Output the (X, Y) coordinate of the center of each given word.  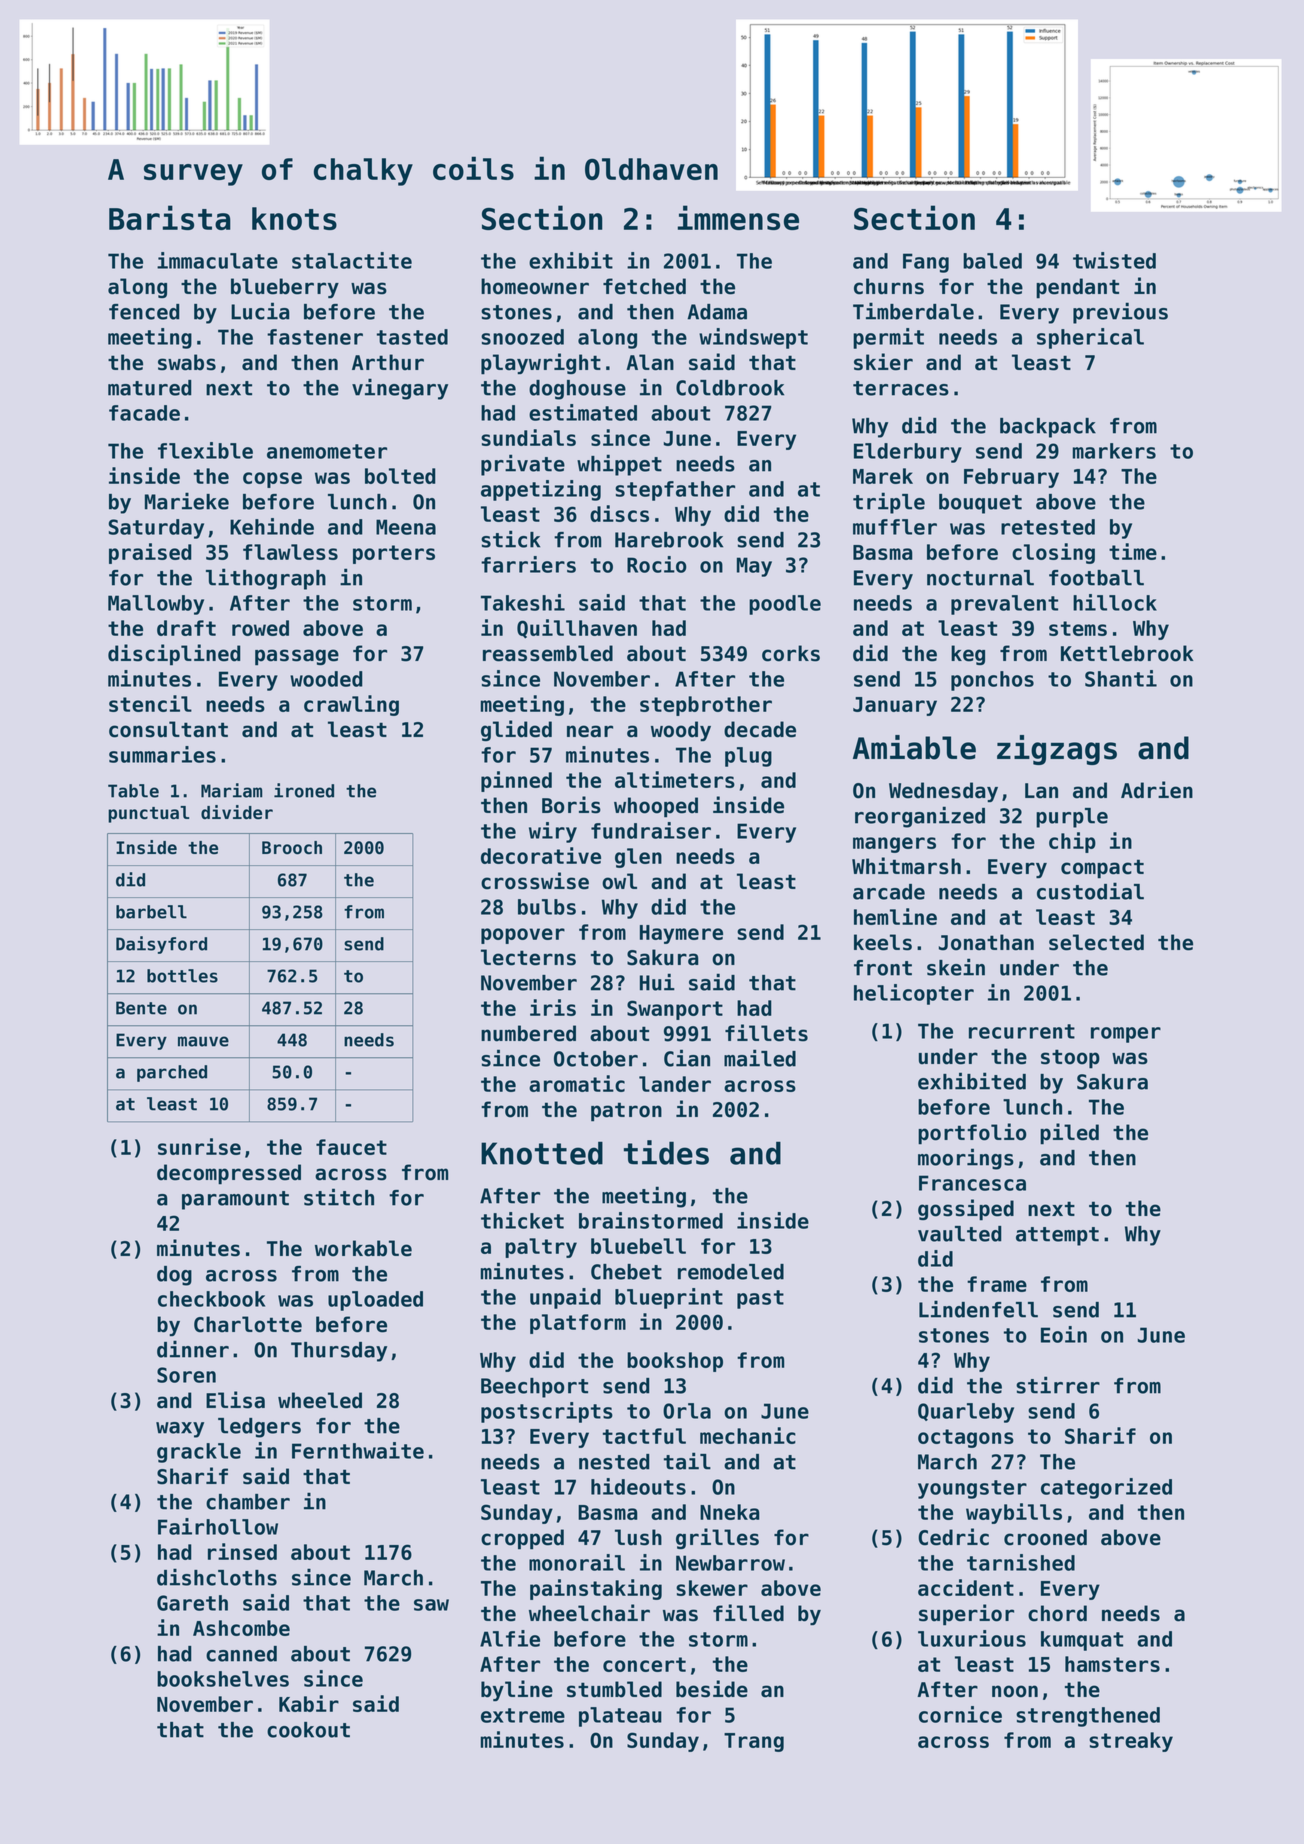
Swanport (675, 1010)
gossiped (966, 1209)
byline (517, 1690)
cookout (308, 1730)
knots (294, 218)
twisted (1114, 260)
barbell (151, 912)
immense (738, 217)
